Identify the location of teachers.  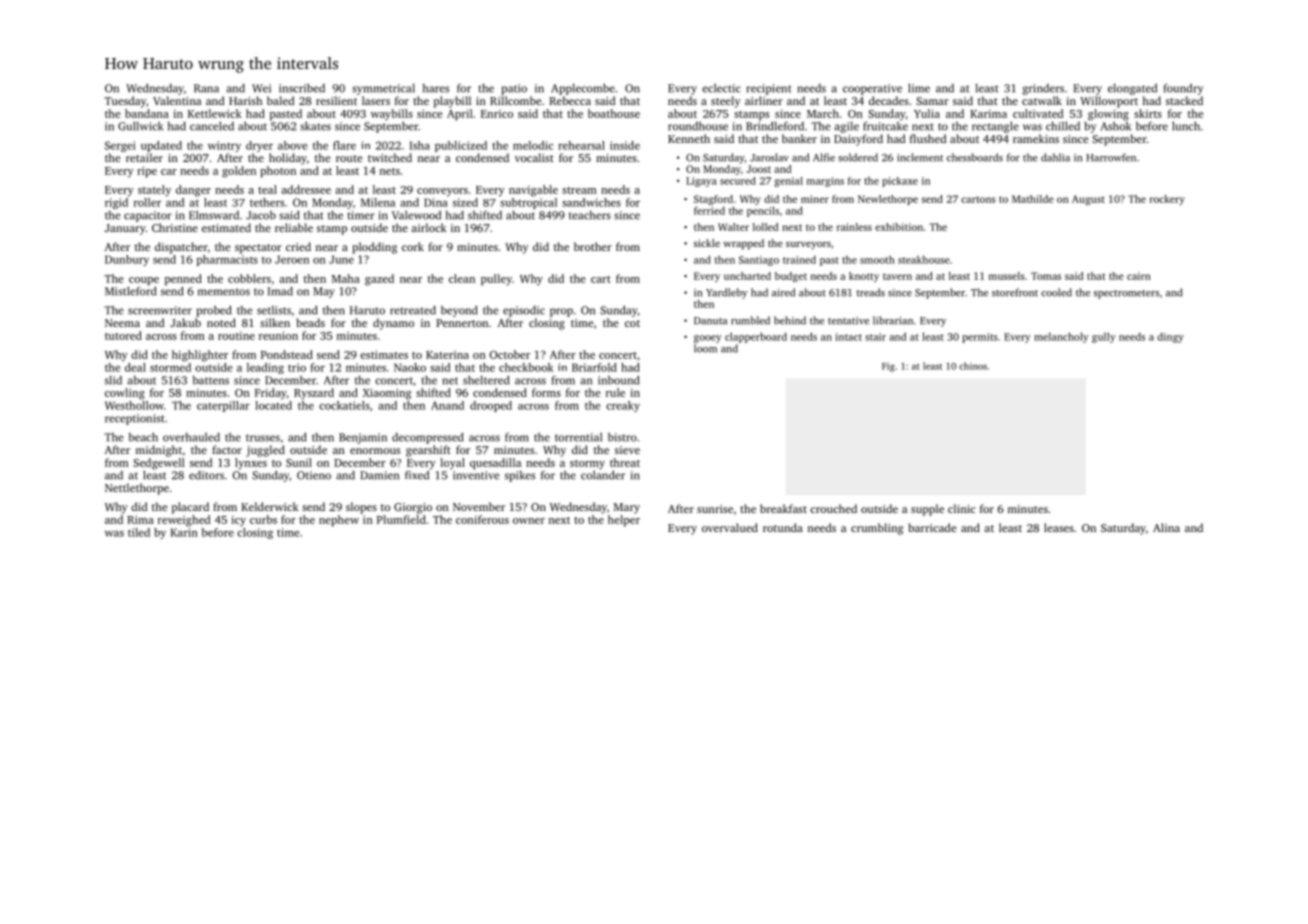
(590, 215).
